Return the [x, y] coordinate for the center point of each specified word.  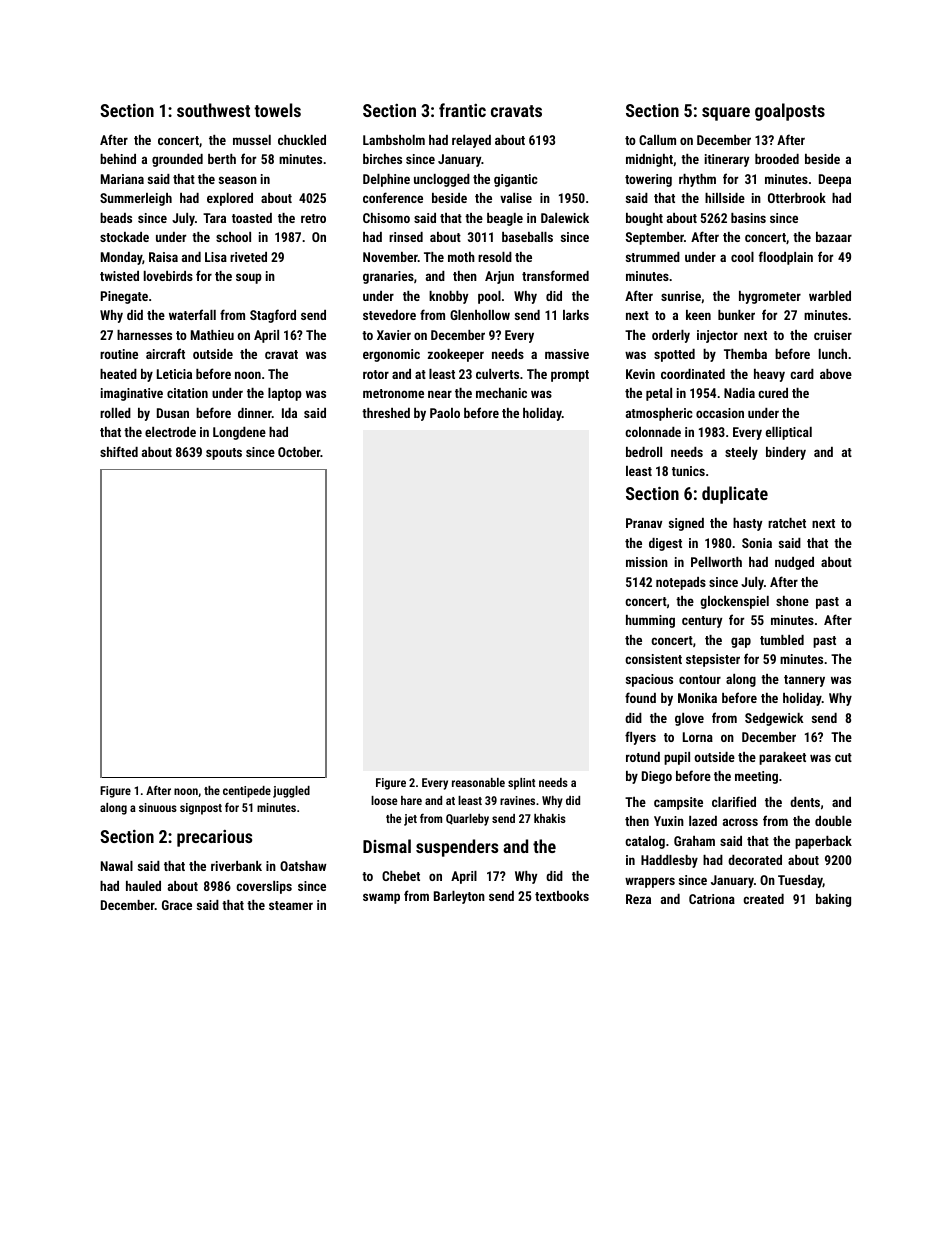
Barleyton [459, 897]
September [655, 238]
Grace [177, 905]
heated [118, 374]
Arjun [499, 277]
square [726, 114]
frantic [462, 110]
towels [277, 110]
